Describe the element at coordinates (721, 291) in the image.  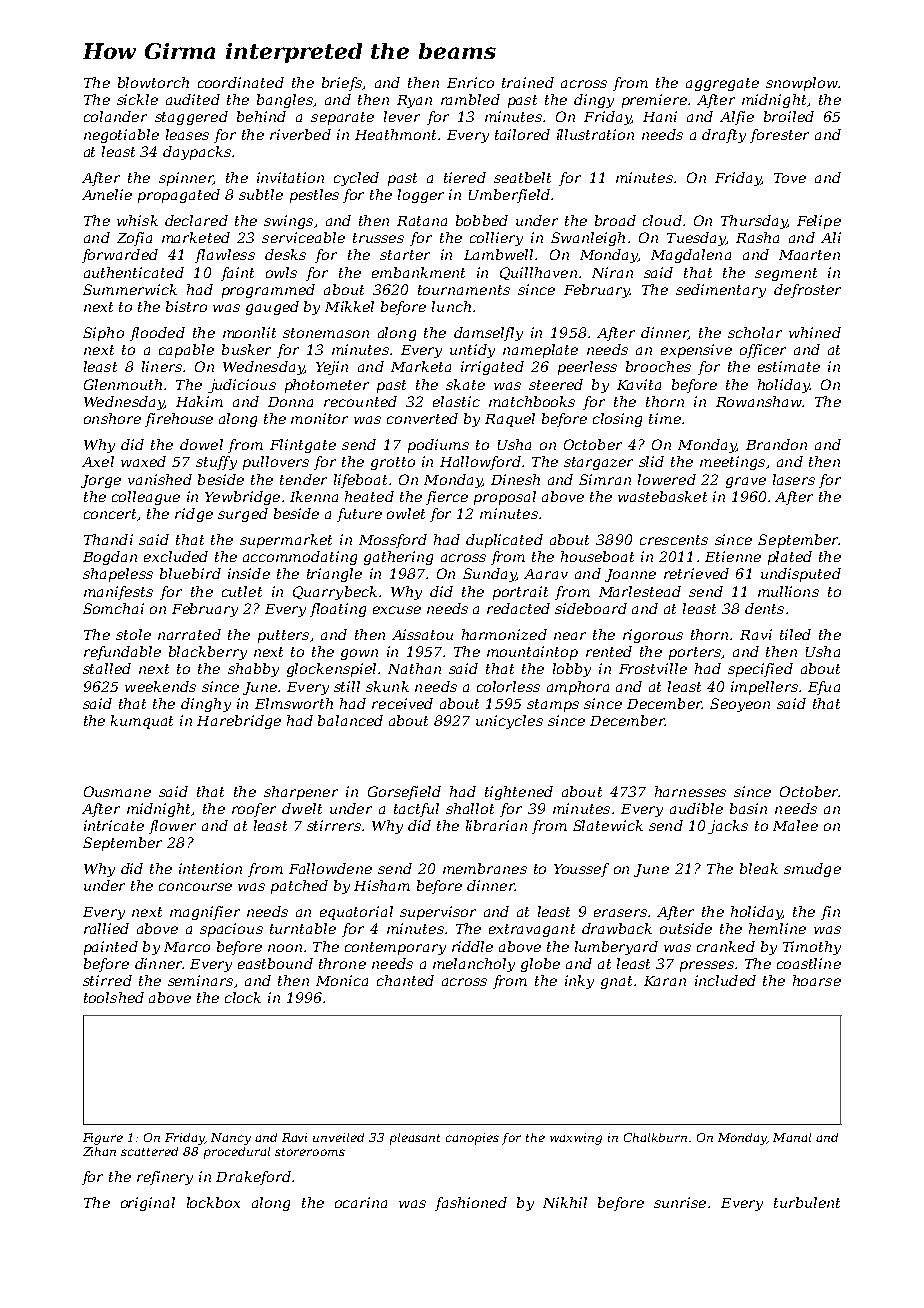
I see `sedimentary` at that location.
